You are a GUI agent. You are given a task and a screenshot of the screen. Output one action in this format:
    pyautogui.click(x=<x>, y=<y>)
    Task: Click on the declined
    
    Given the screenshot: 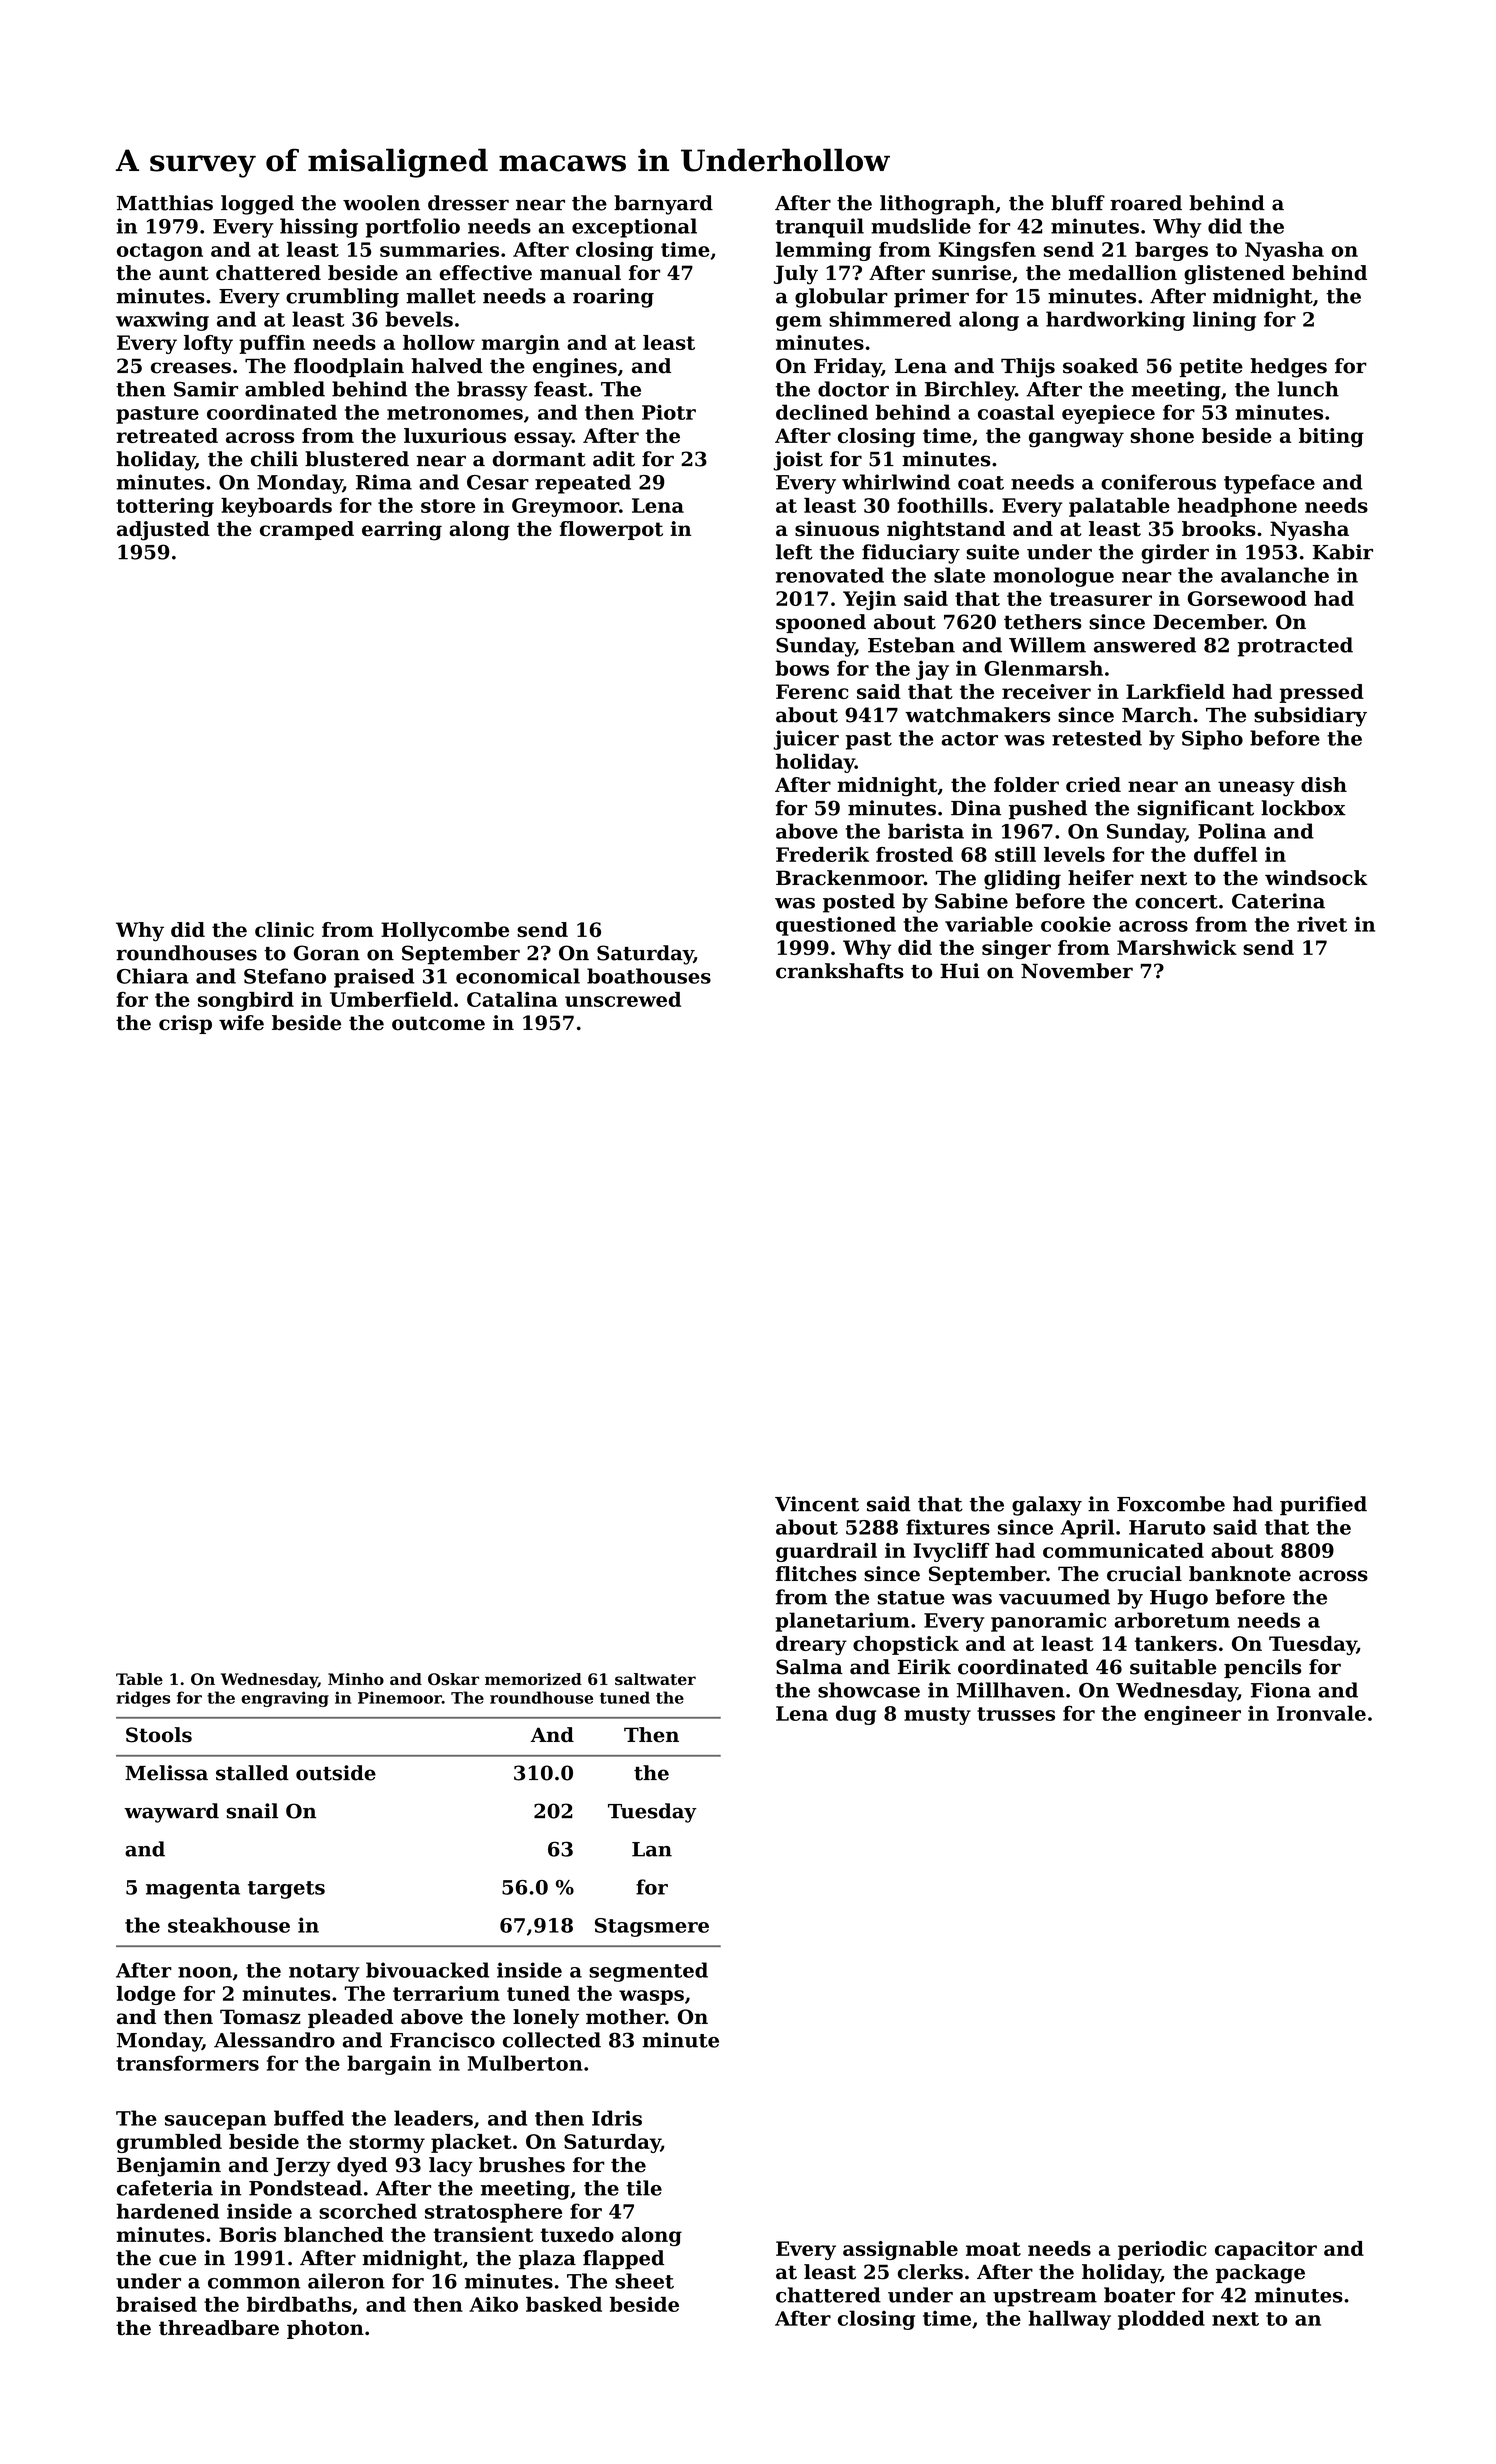 What is the action you would take?
    pyautogui.click(x=822, y=412)
